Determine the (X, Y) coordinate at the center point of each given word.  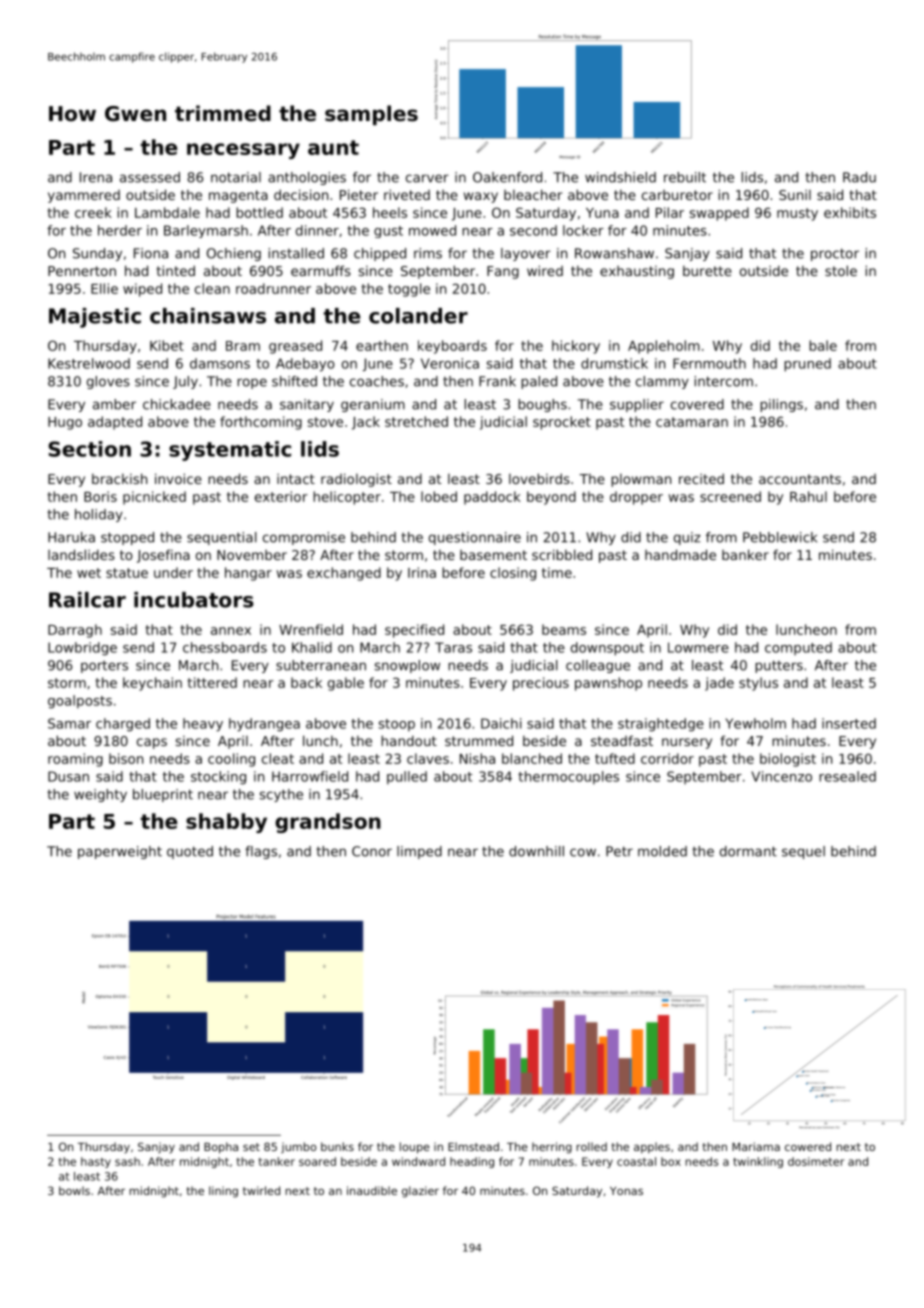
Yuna (602, 213)
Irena (96, 177)
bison (126, 758)
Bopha (221, 1148)
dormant (748, 851)
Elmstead (473, 1146)
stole (841, 270)
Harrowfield (310, 776)
